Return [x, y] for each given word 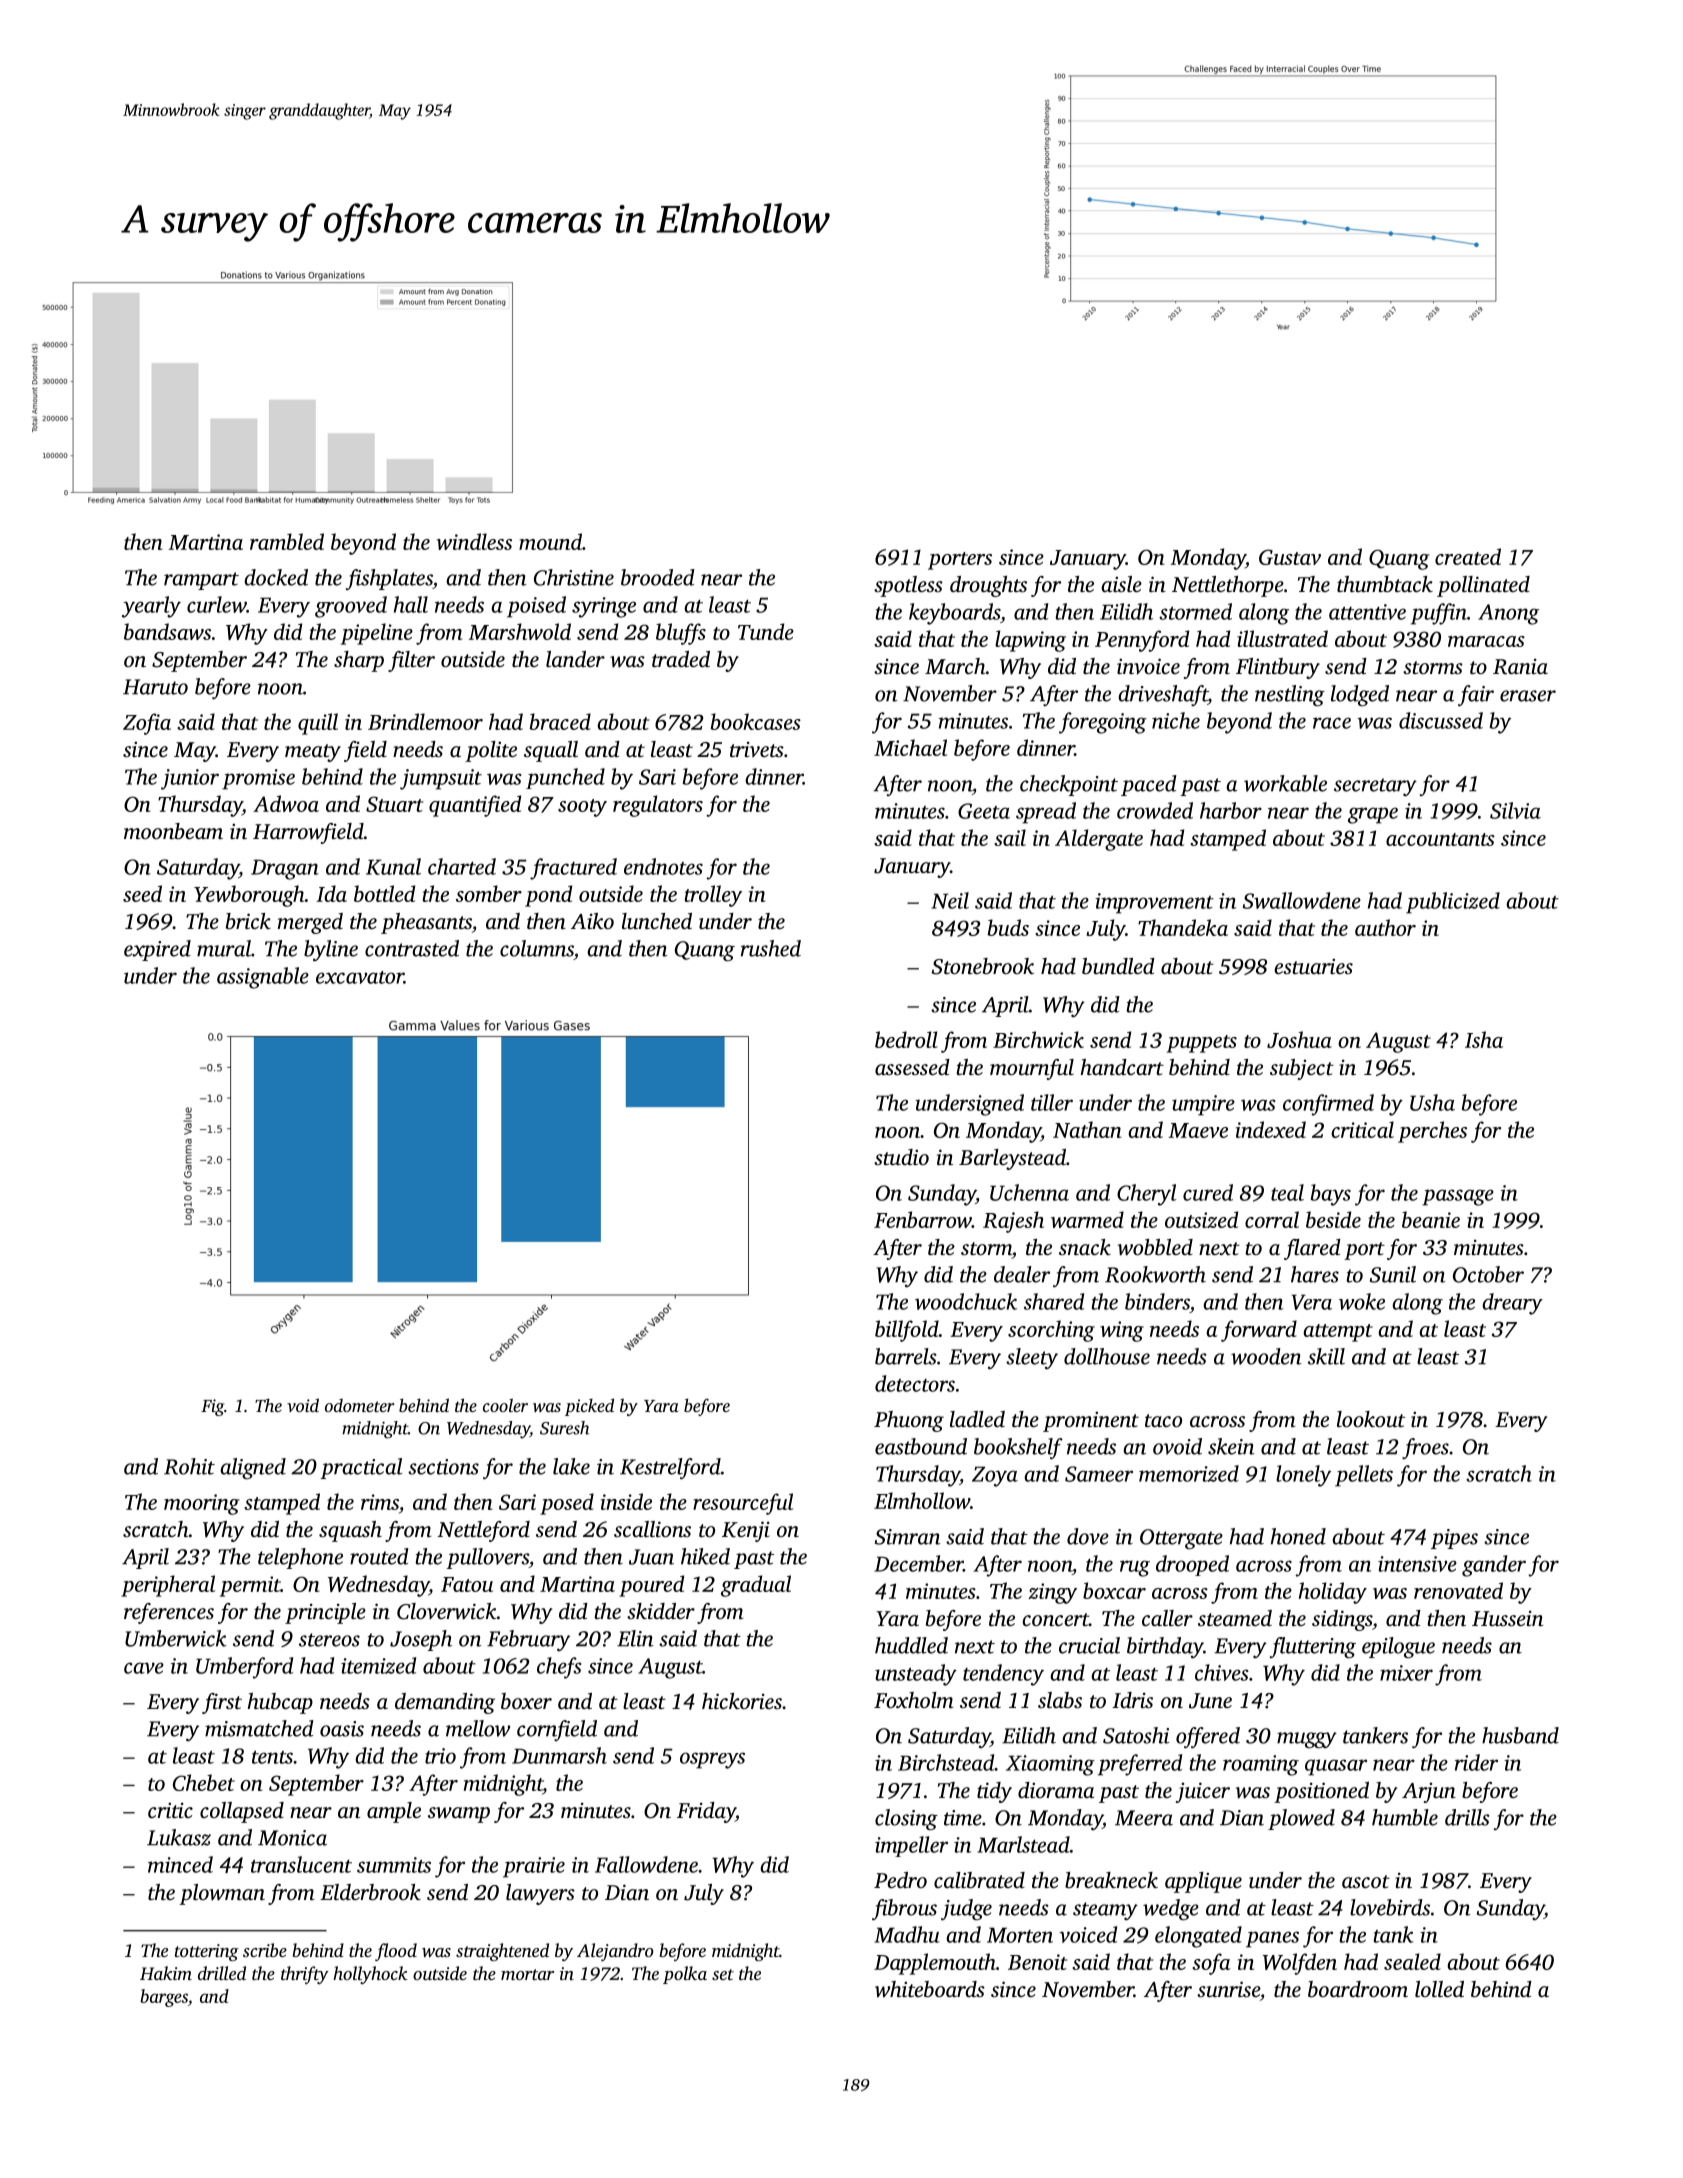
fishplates [389, 579]
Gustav [1290, 557]
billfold [907, 1331]
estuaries [1313, 966]
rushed [771, 948]
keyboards [954, 614]
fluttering [1313, 1648]
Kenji [746, 1531]
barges [164, 1998]
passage [1458, 1197]
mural [224, 948]
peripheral [168, 1586]
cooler [505, 1405]
